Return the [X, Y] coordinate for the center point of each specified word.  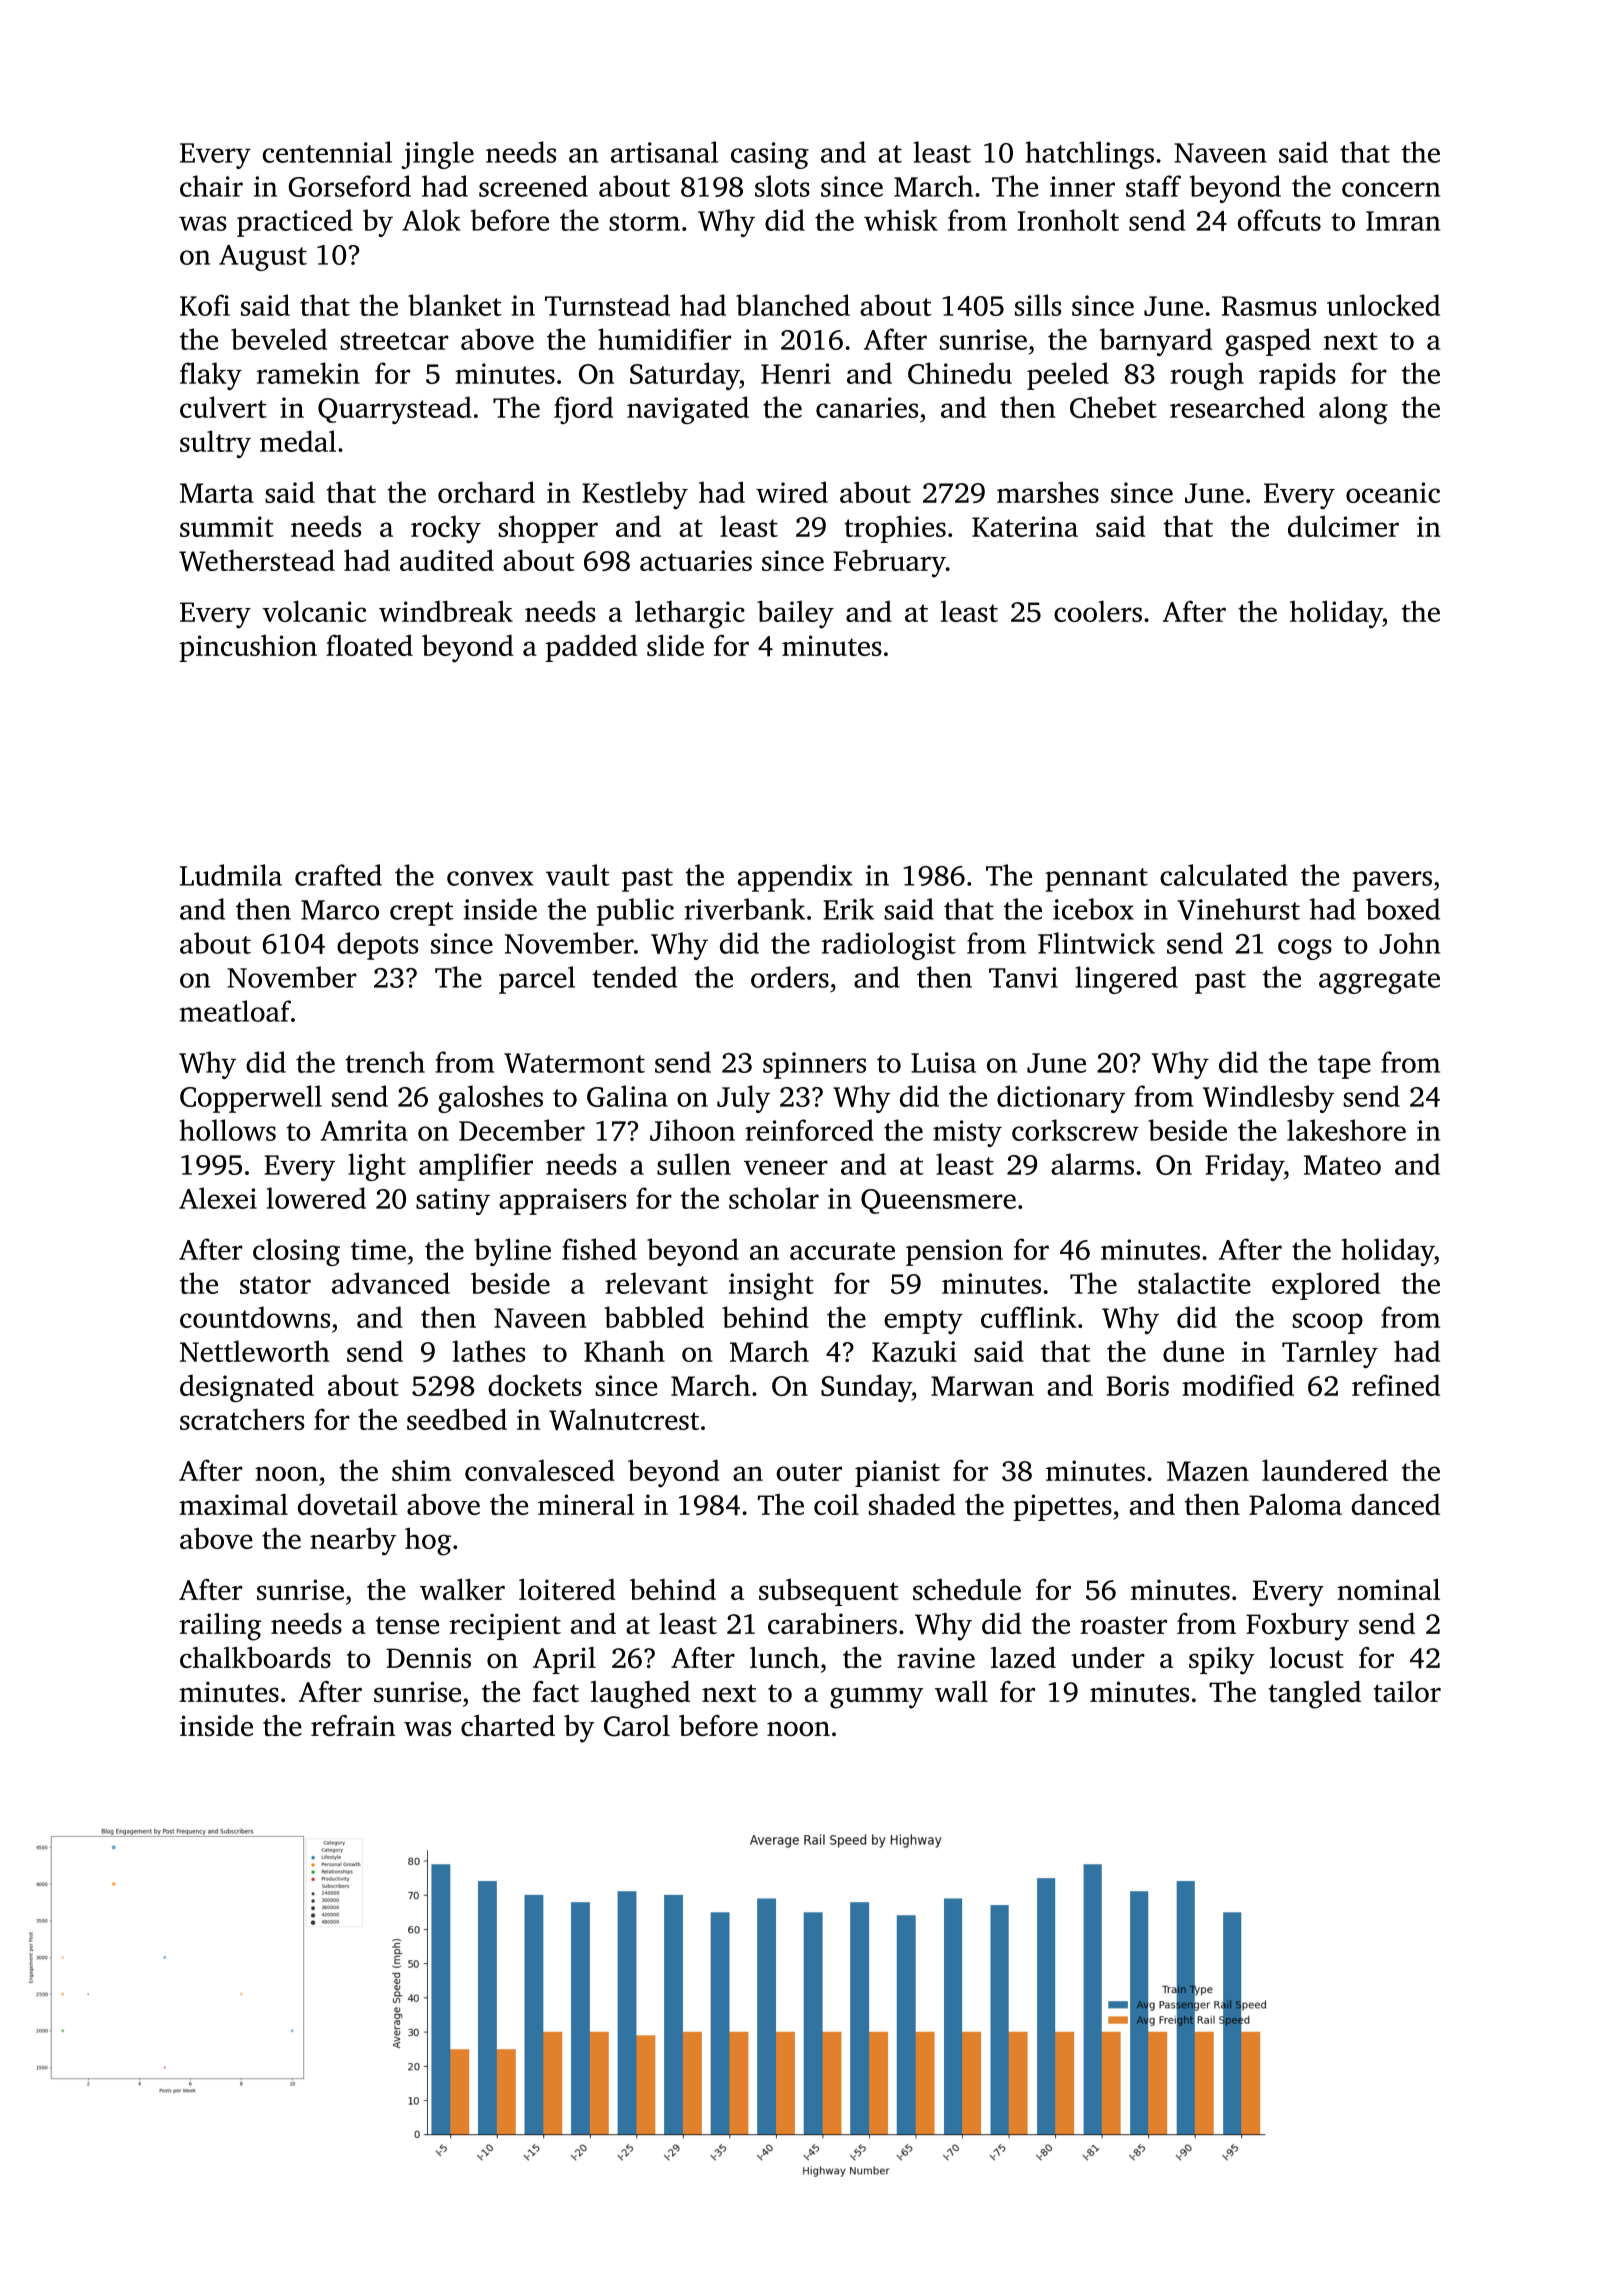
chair [211, 186]
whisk [901, 220]
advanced [391, 1283]
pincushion [248, 648]
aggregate [1379, 982]
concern [1391, 189]
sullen [694, 1164]
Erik [848, 909]
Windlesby [1268, 1099]
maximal [233, 1504]
